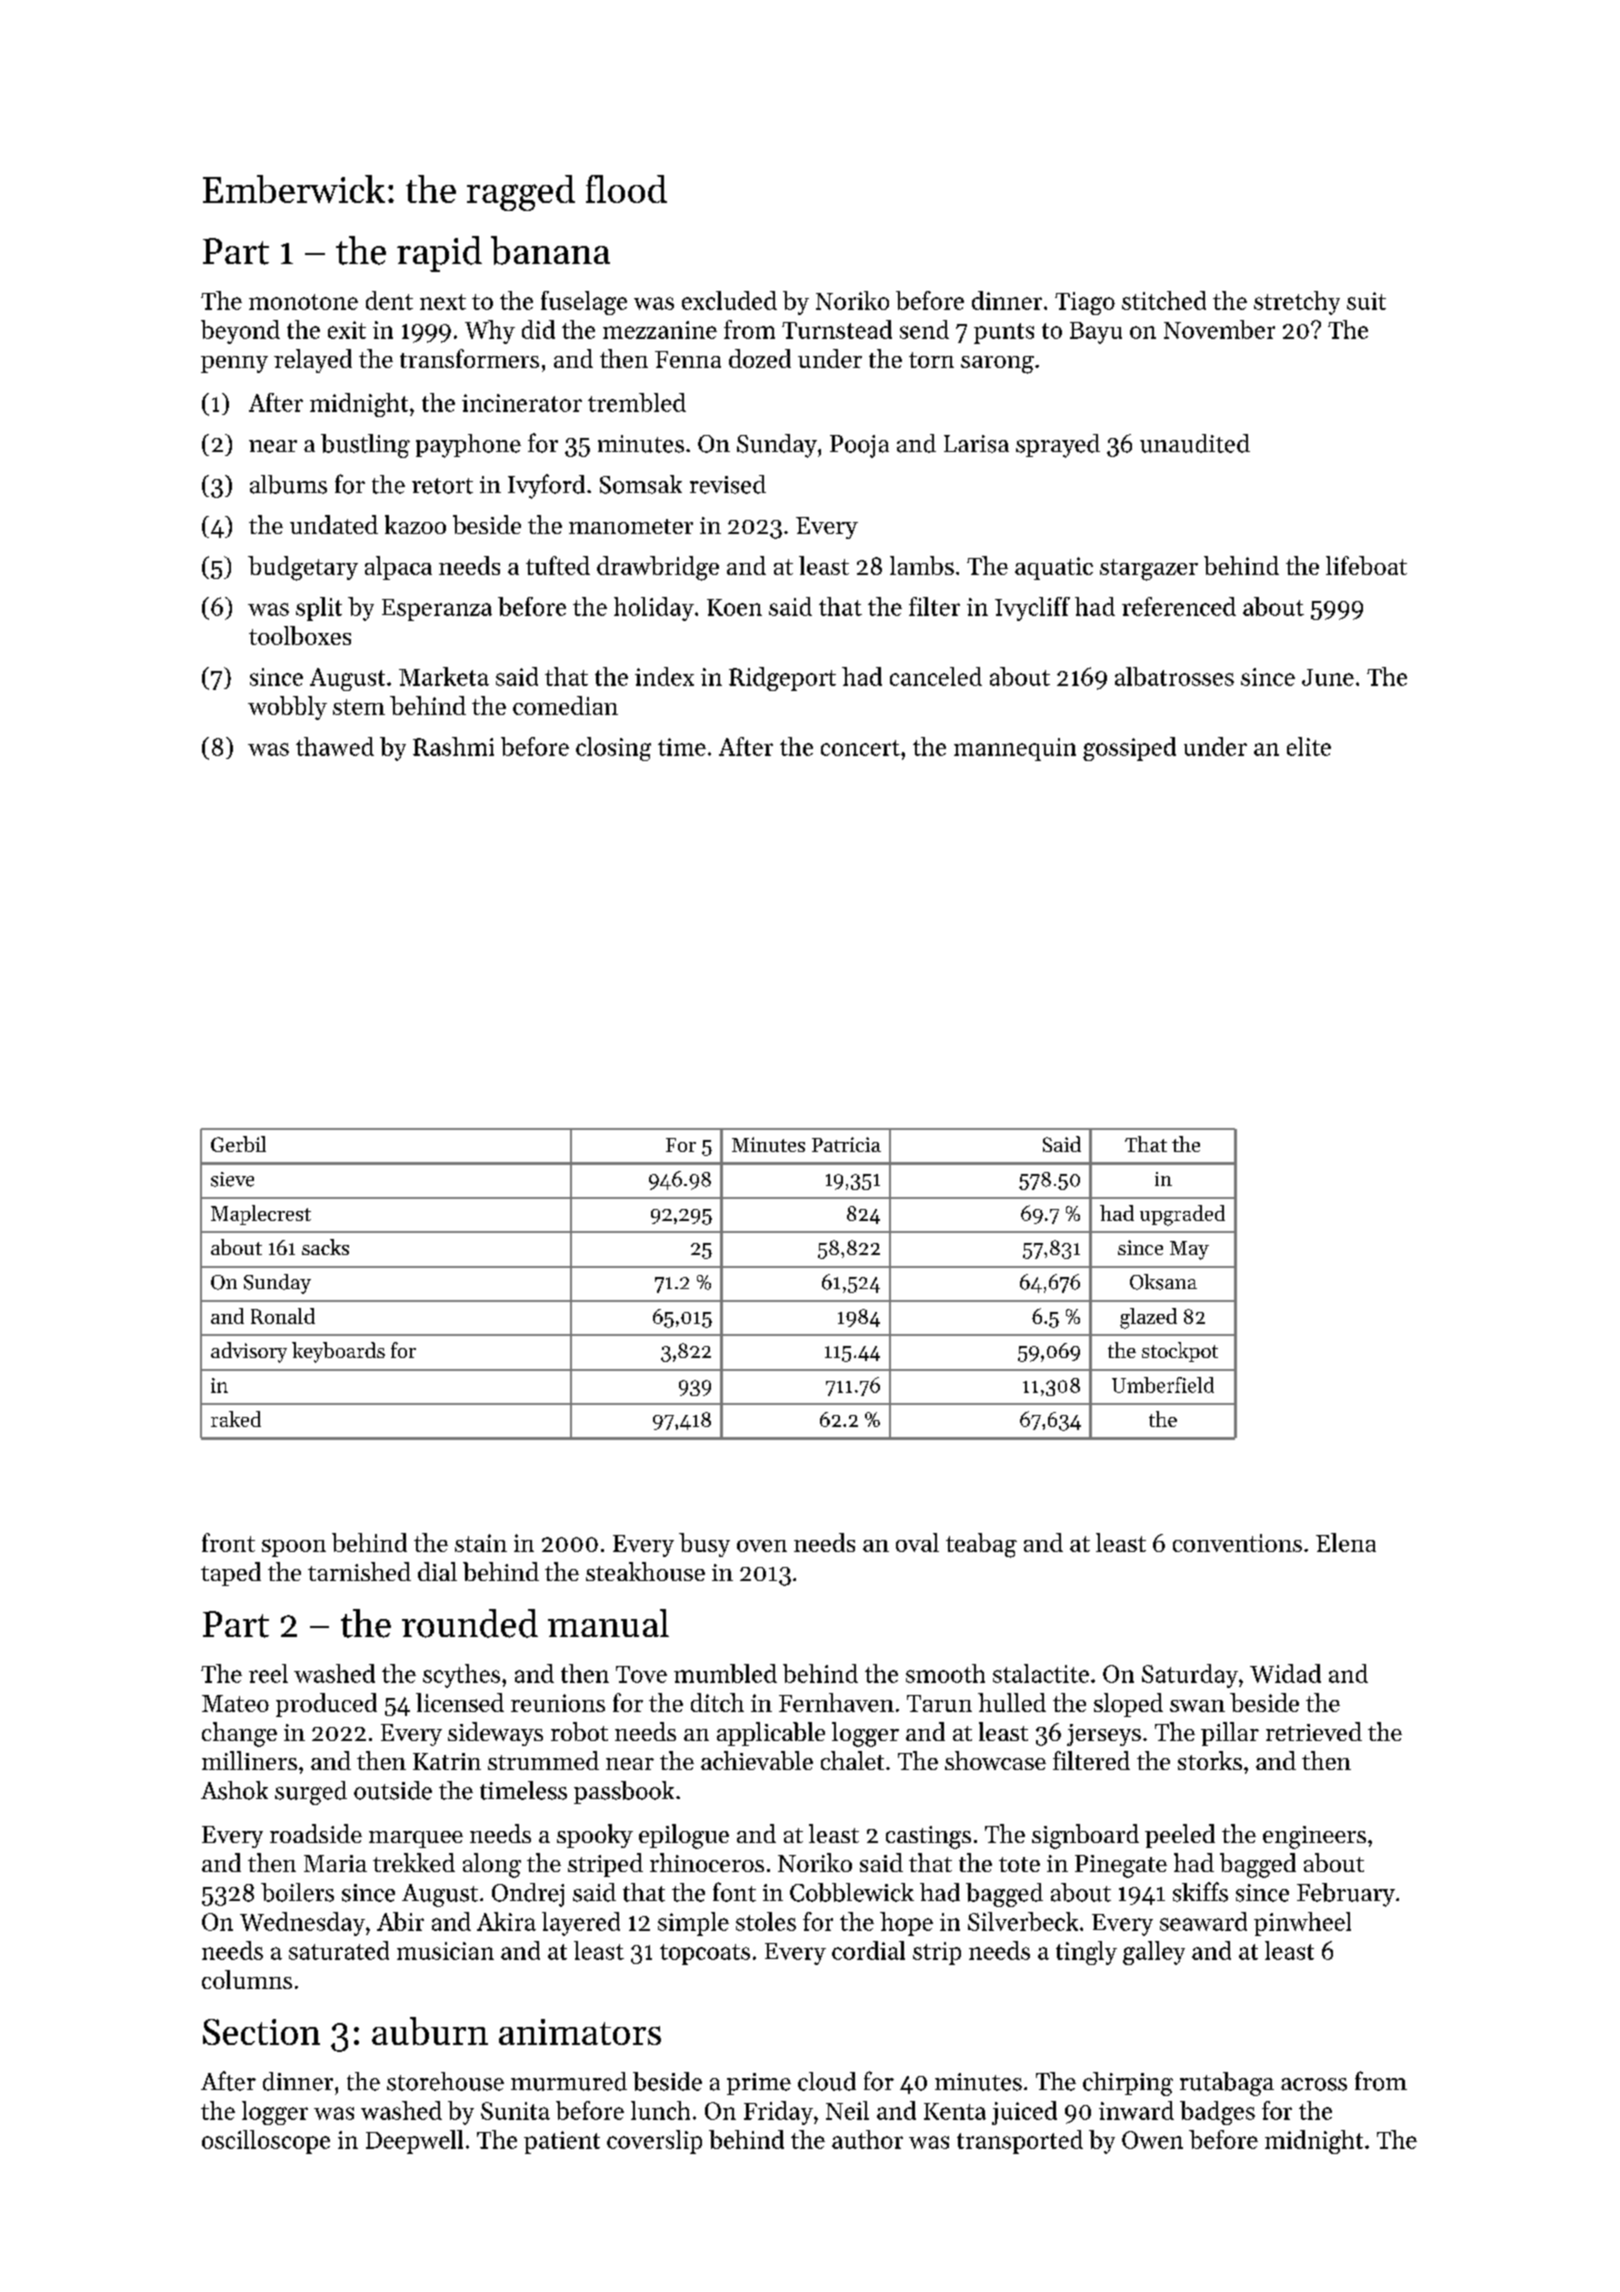  I want to click on undated, so click(334, 524).
